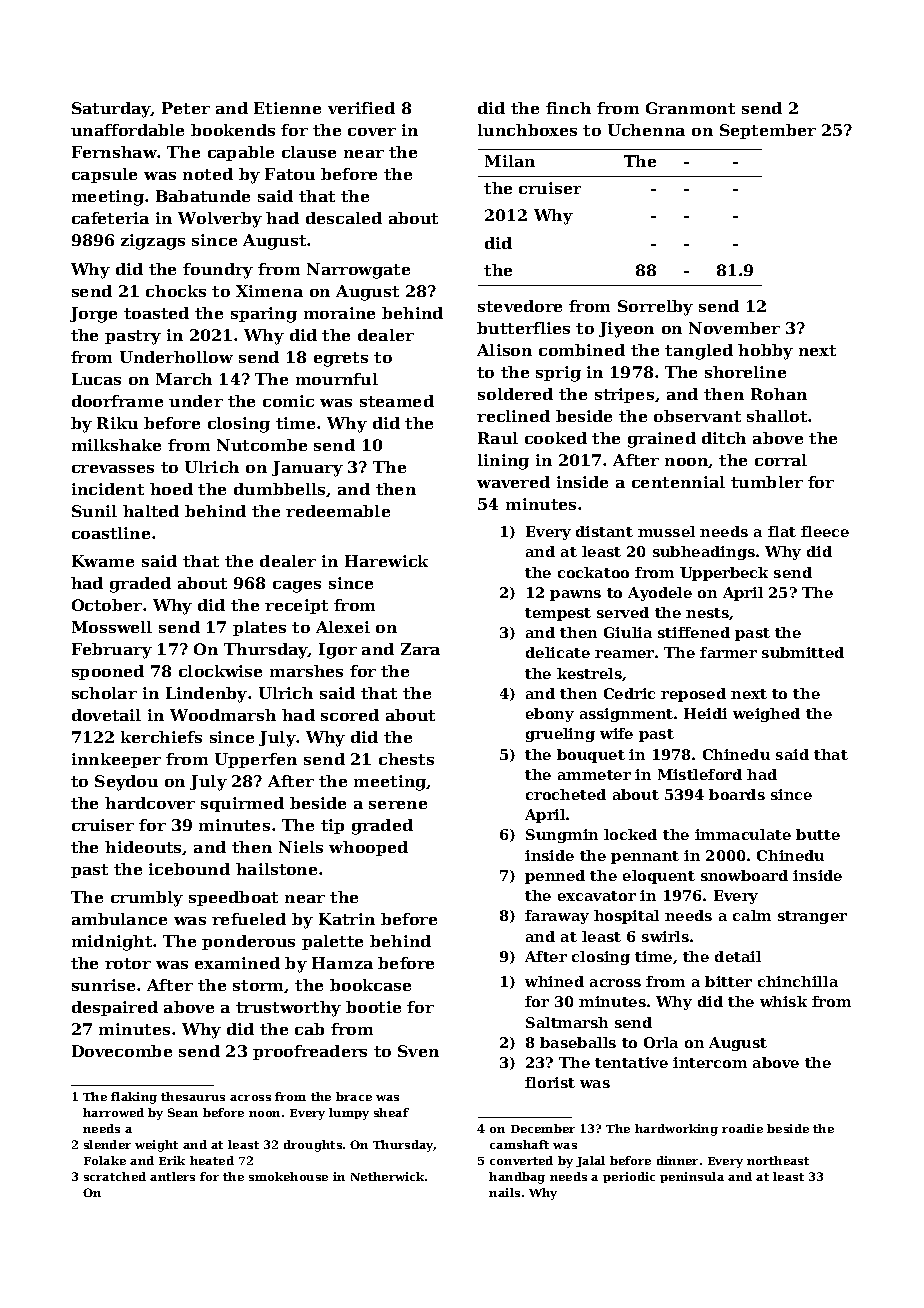  What do you see at coordinates (93, 315) in the screenshot?
I see `Jorge` at bounding box center [93, 315].
